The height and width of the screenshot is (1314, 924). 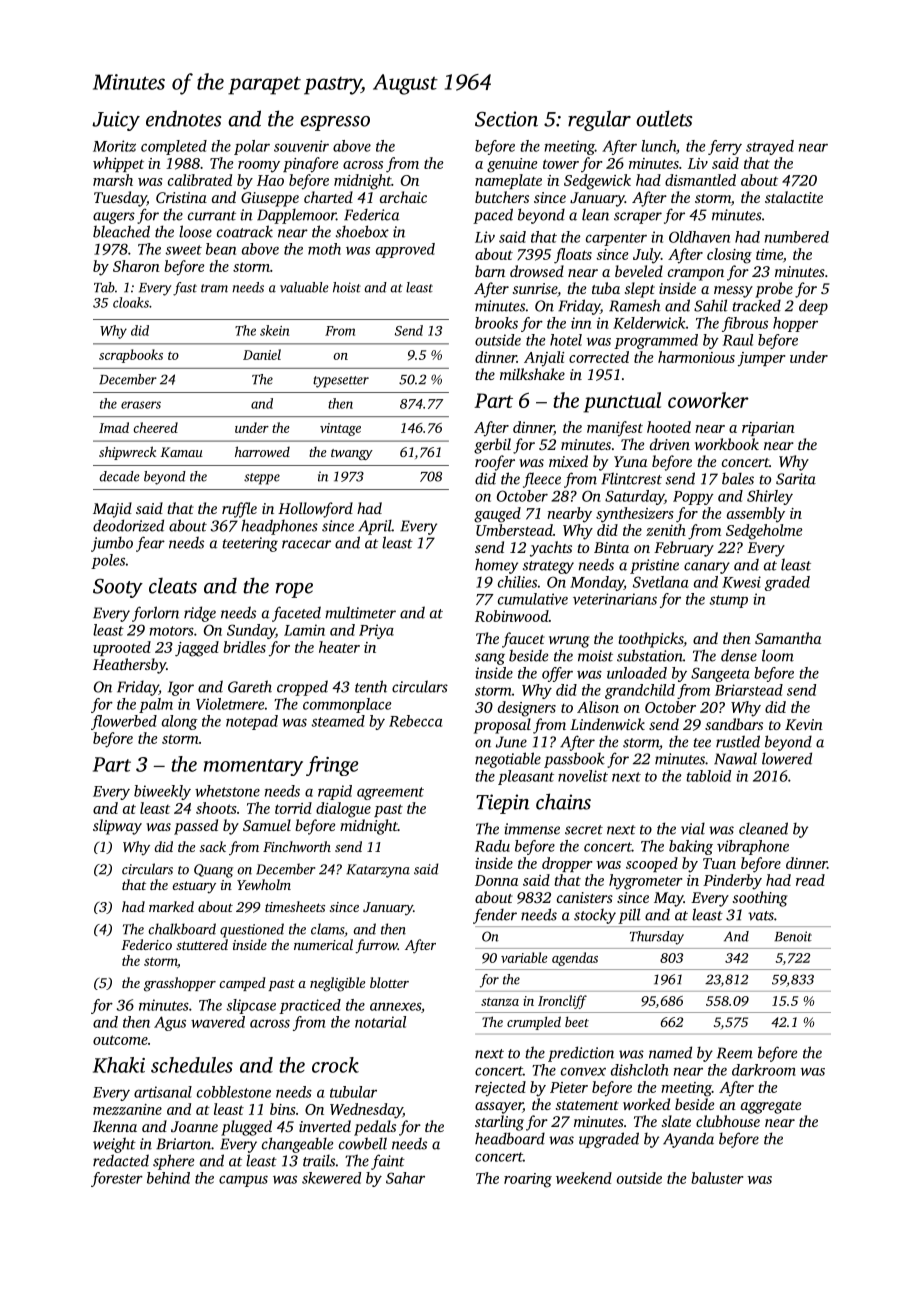 What do you see at coordinates (183, 118) in the screenshot?
I see `endnotes` at bounding box center [183, 118].
